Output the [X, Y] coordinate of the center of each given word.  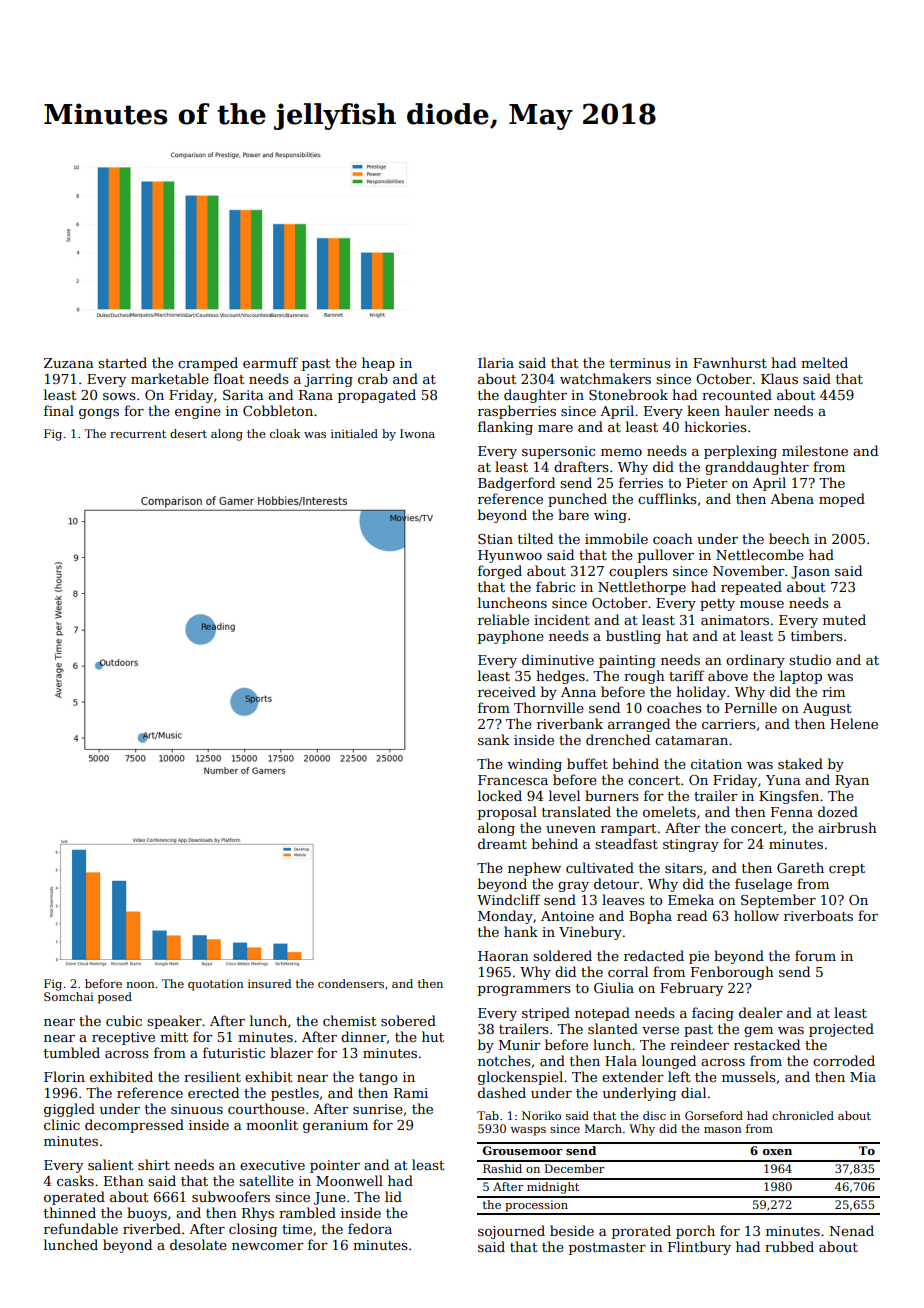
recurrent [138, 434]
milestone [815, 450]
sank [493, 739]
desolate [198, 1244]
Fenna [792, 812]
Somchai [69, 996]
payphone [511, 637]
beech [789, 538]
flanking [505, 428]
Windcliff [509, 899]
